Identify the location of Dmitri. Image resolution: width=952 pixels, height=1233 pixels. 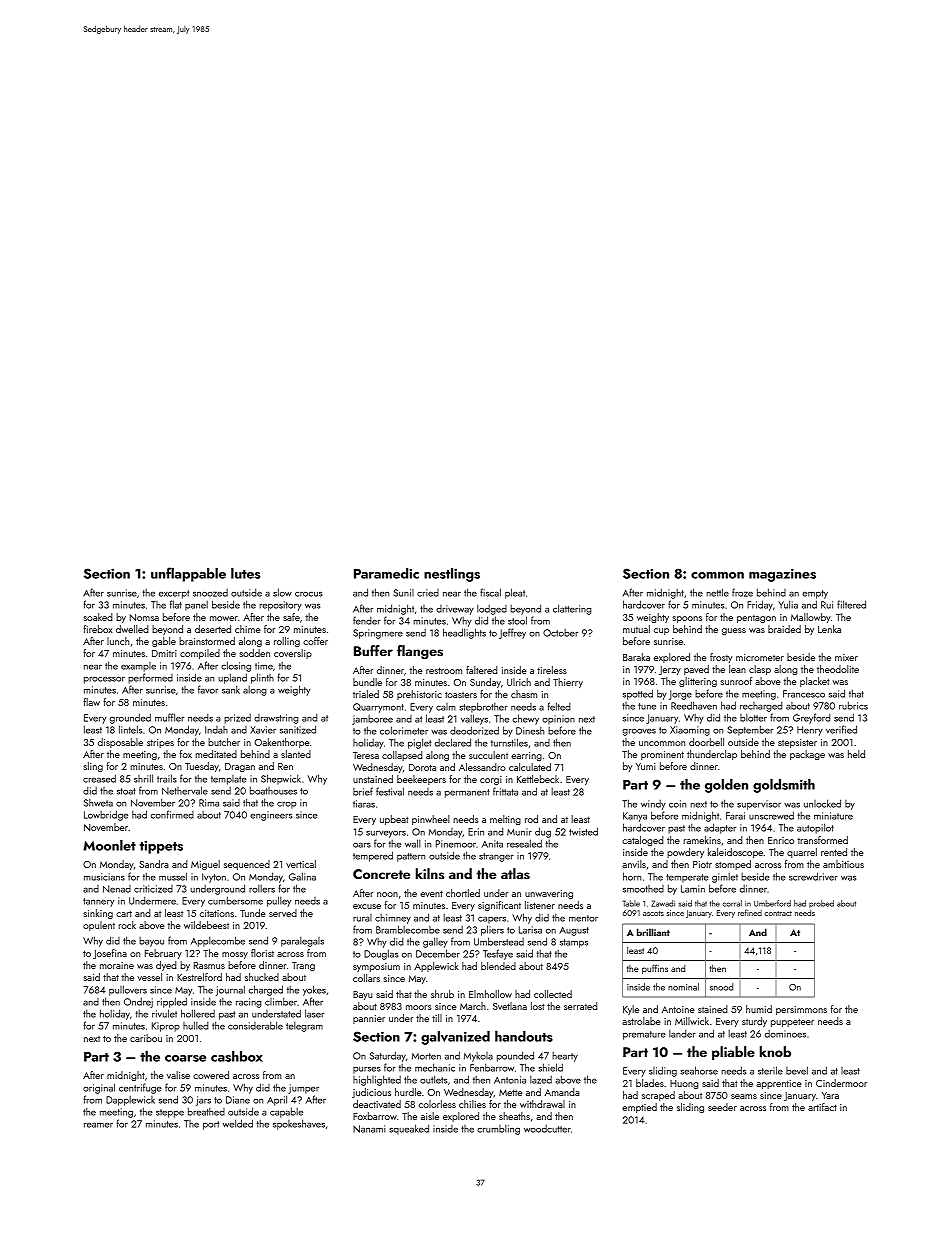
(164, 653).
